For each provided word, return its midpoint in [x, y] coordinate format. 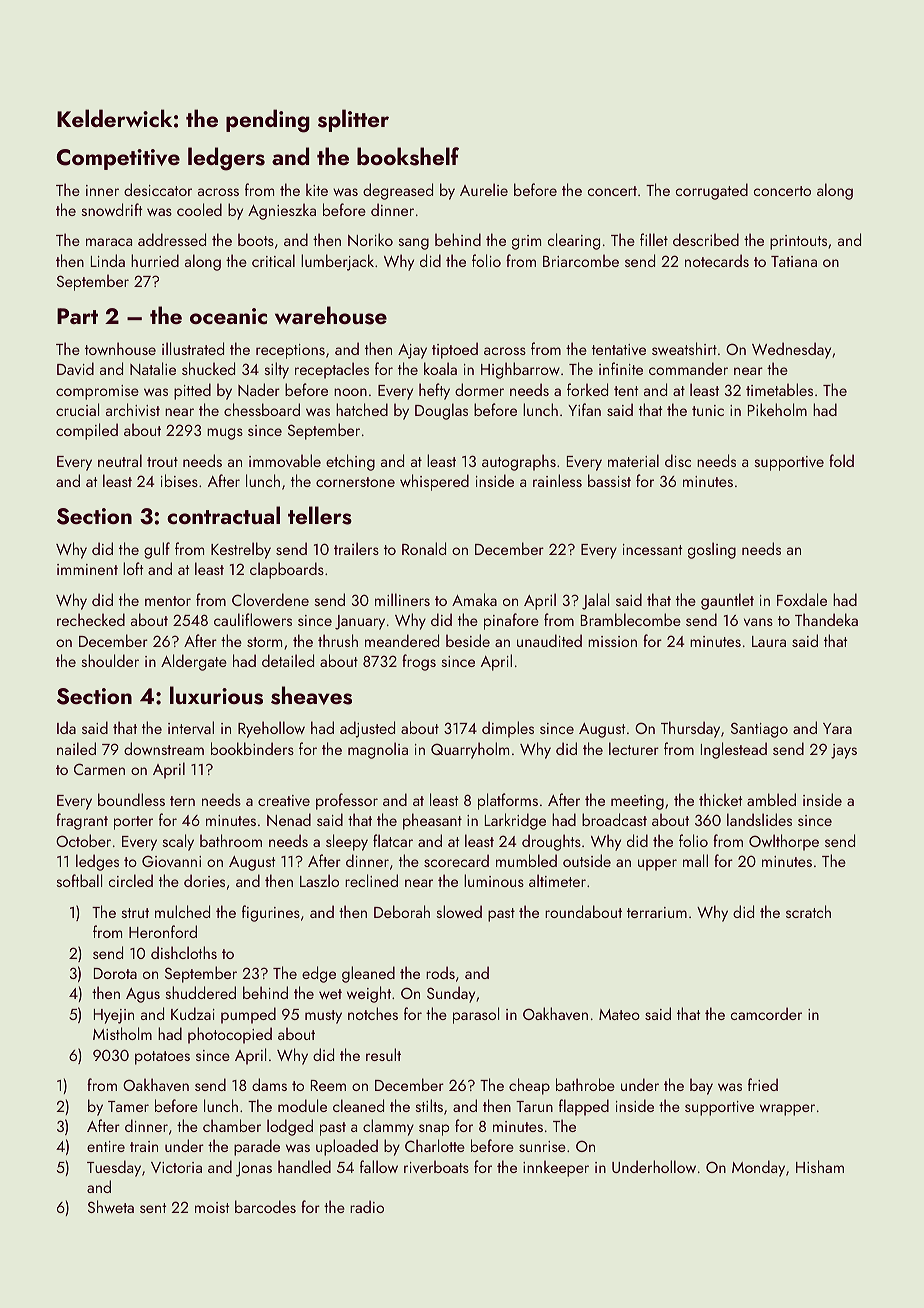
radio [367, 1206]
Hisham [820, 1166]
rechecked [91, 619]
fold [841, 460]
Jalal [595, 601]
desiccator [158, 189]
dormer [479, 389]
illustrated [193, 348]
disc [678, 460]
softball [79, 880]
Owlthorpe [784, 842]
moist [212, 1207]
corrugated [712, 191]
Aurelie [484, 189]
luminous [494, 880]
